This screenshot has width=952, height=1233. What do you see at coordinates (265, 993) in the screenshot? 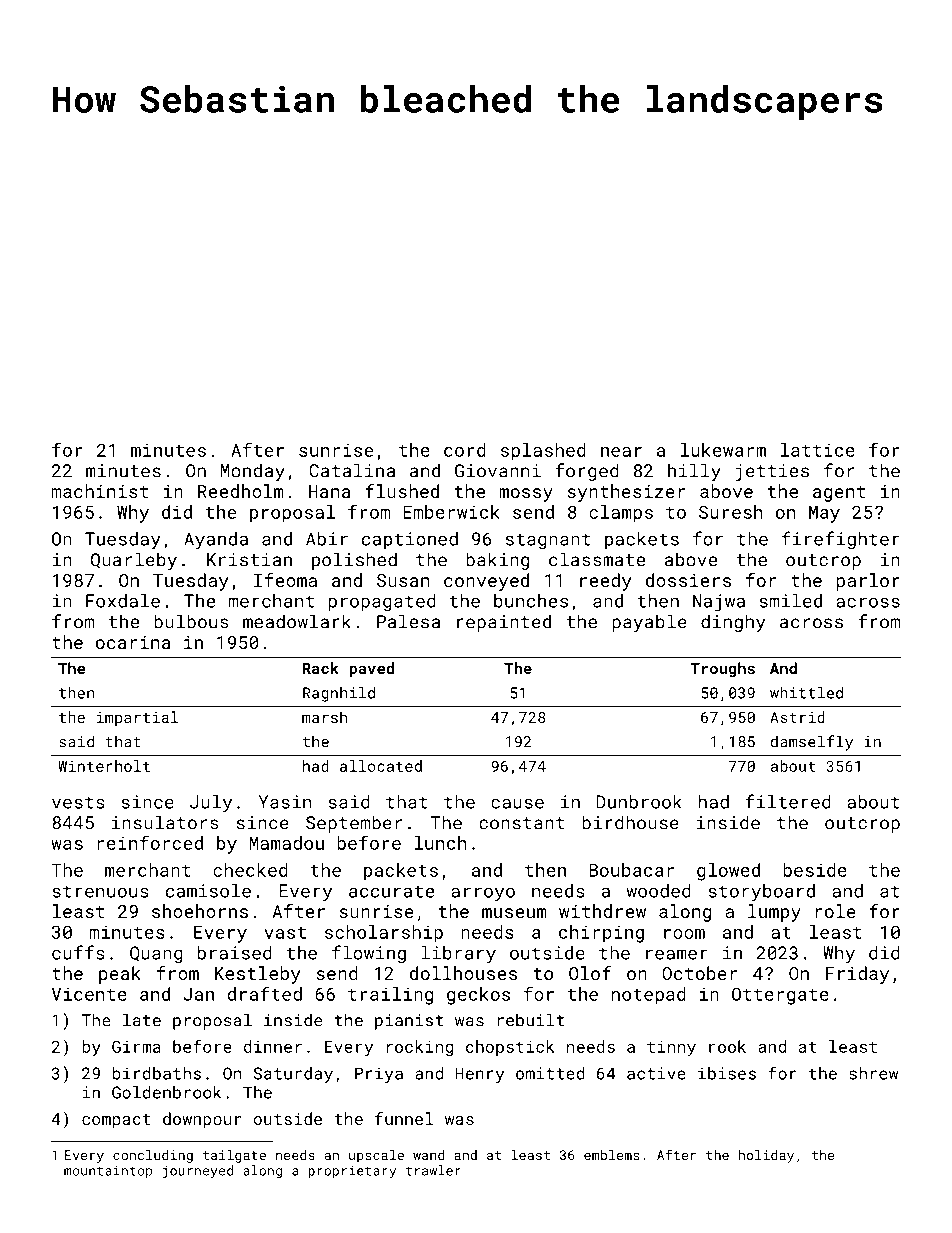
I see `drafted` at bounding box center [265, 993].
